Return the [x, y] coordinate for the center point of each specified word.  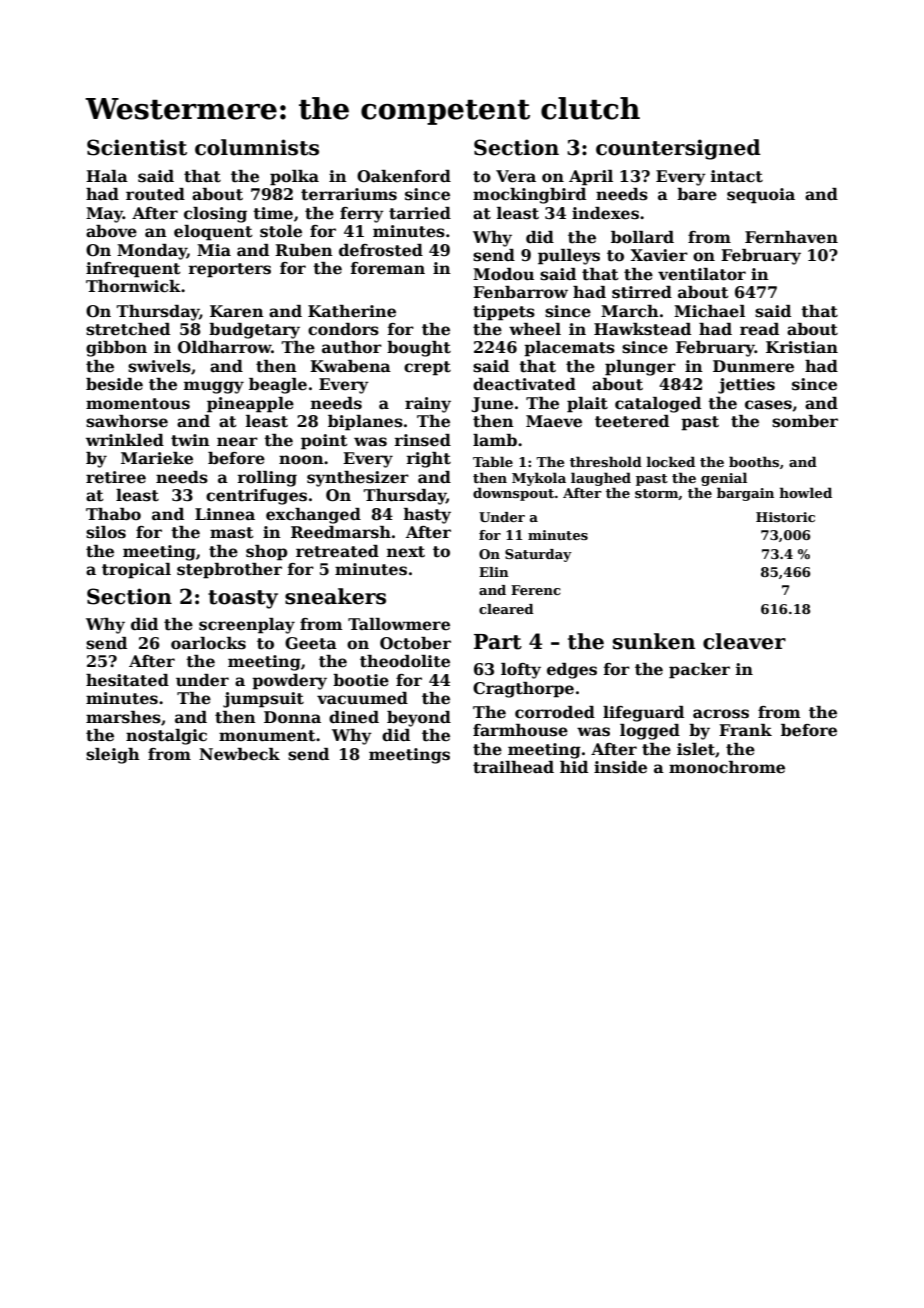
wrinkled [125, 440]
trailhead [513, 767]
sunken [654, 641]
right [429, 460]
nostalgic [166, 737]
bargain [745, 494]
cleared [506, 609]
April [591, 178]
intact [737, 176]
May [104, 215]
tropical [136, 571]
